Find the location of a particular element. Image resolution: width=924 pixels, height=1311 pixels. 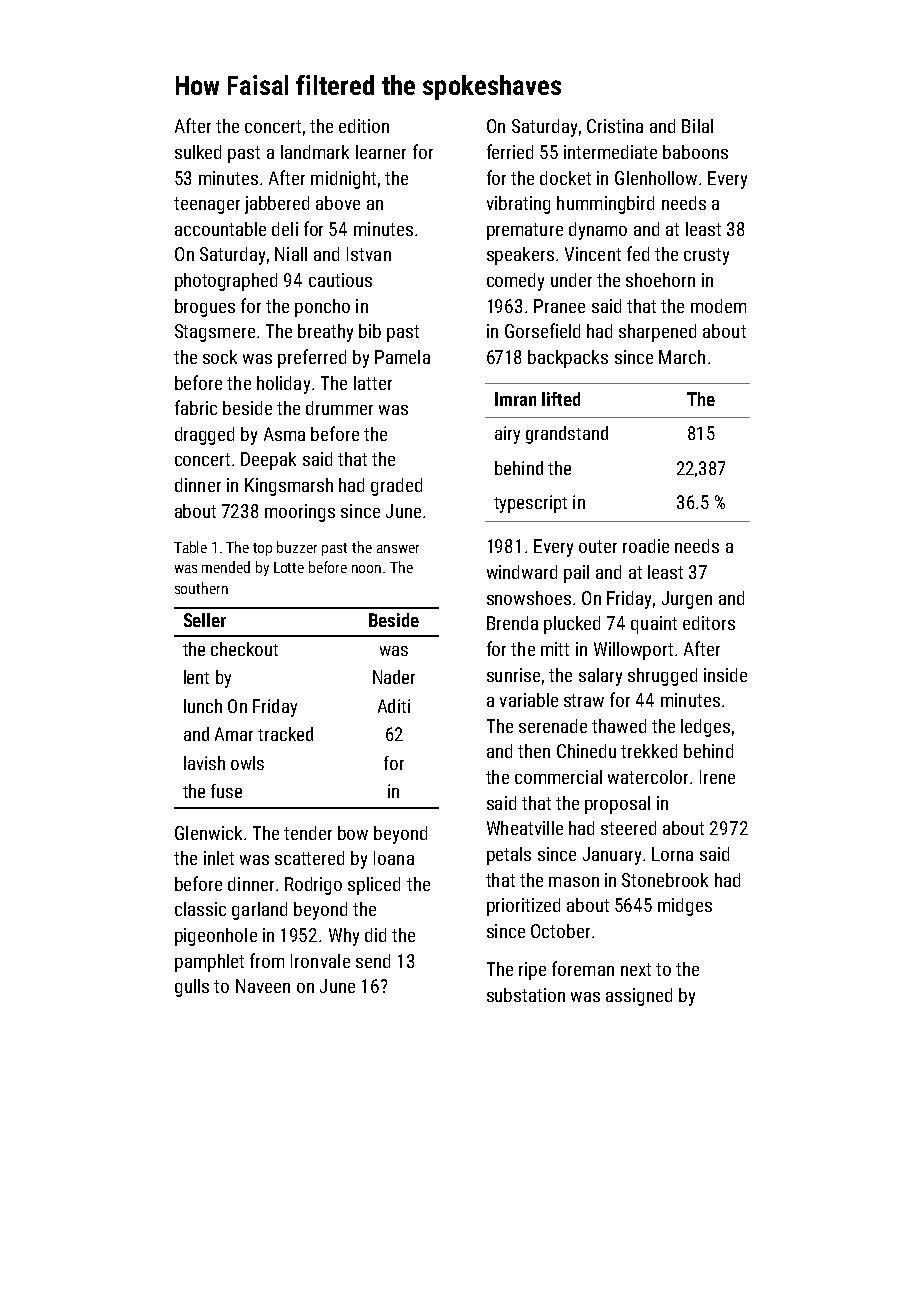

landmark is located at coordinates (315, 152).
